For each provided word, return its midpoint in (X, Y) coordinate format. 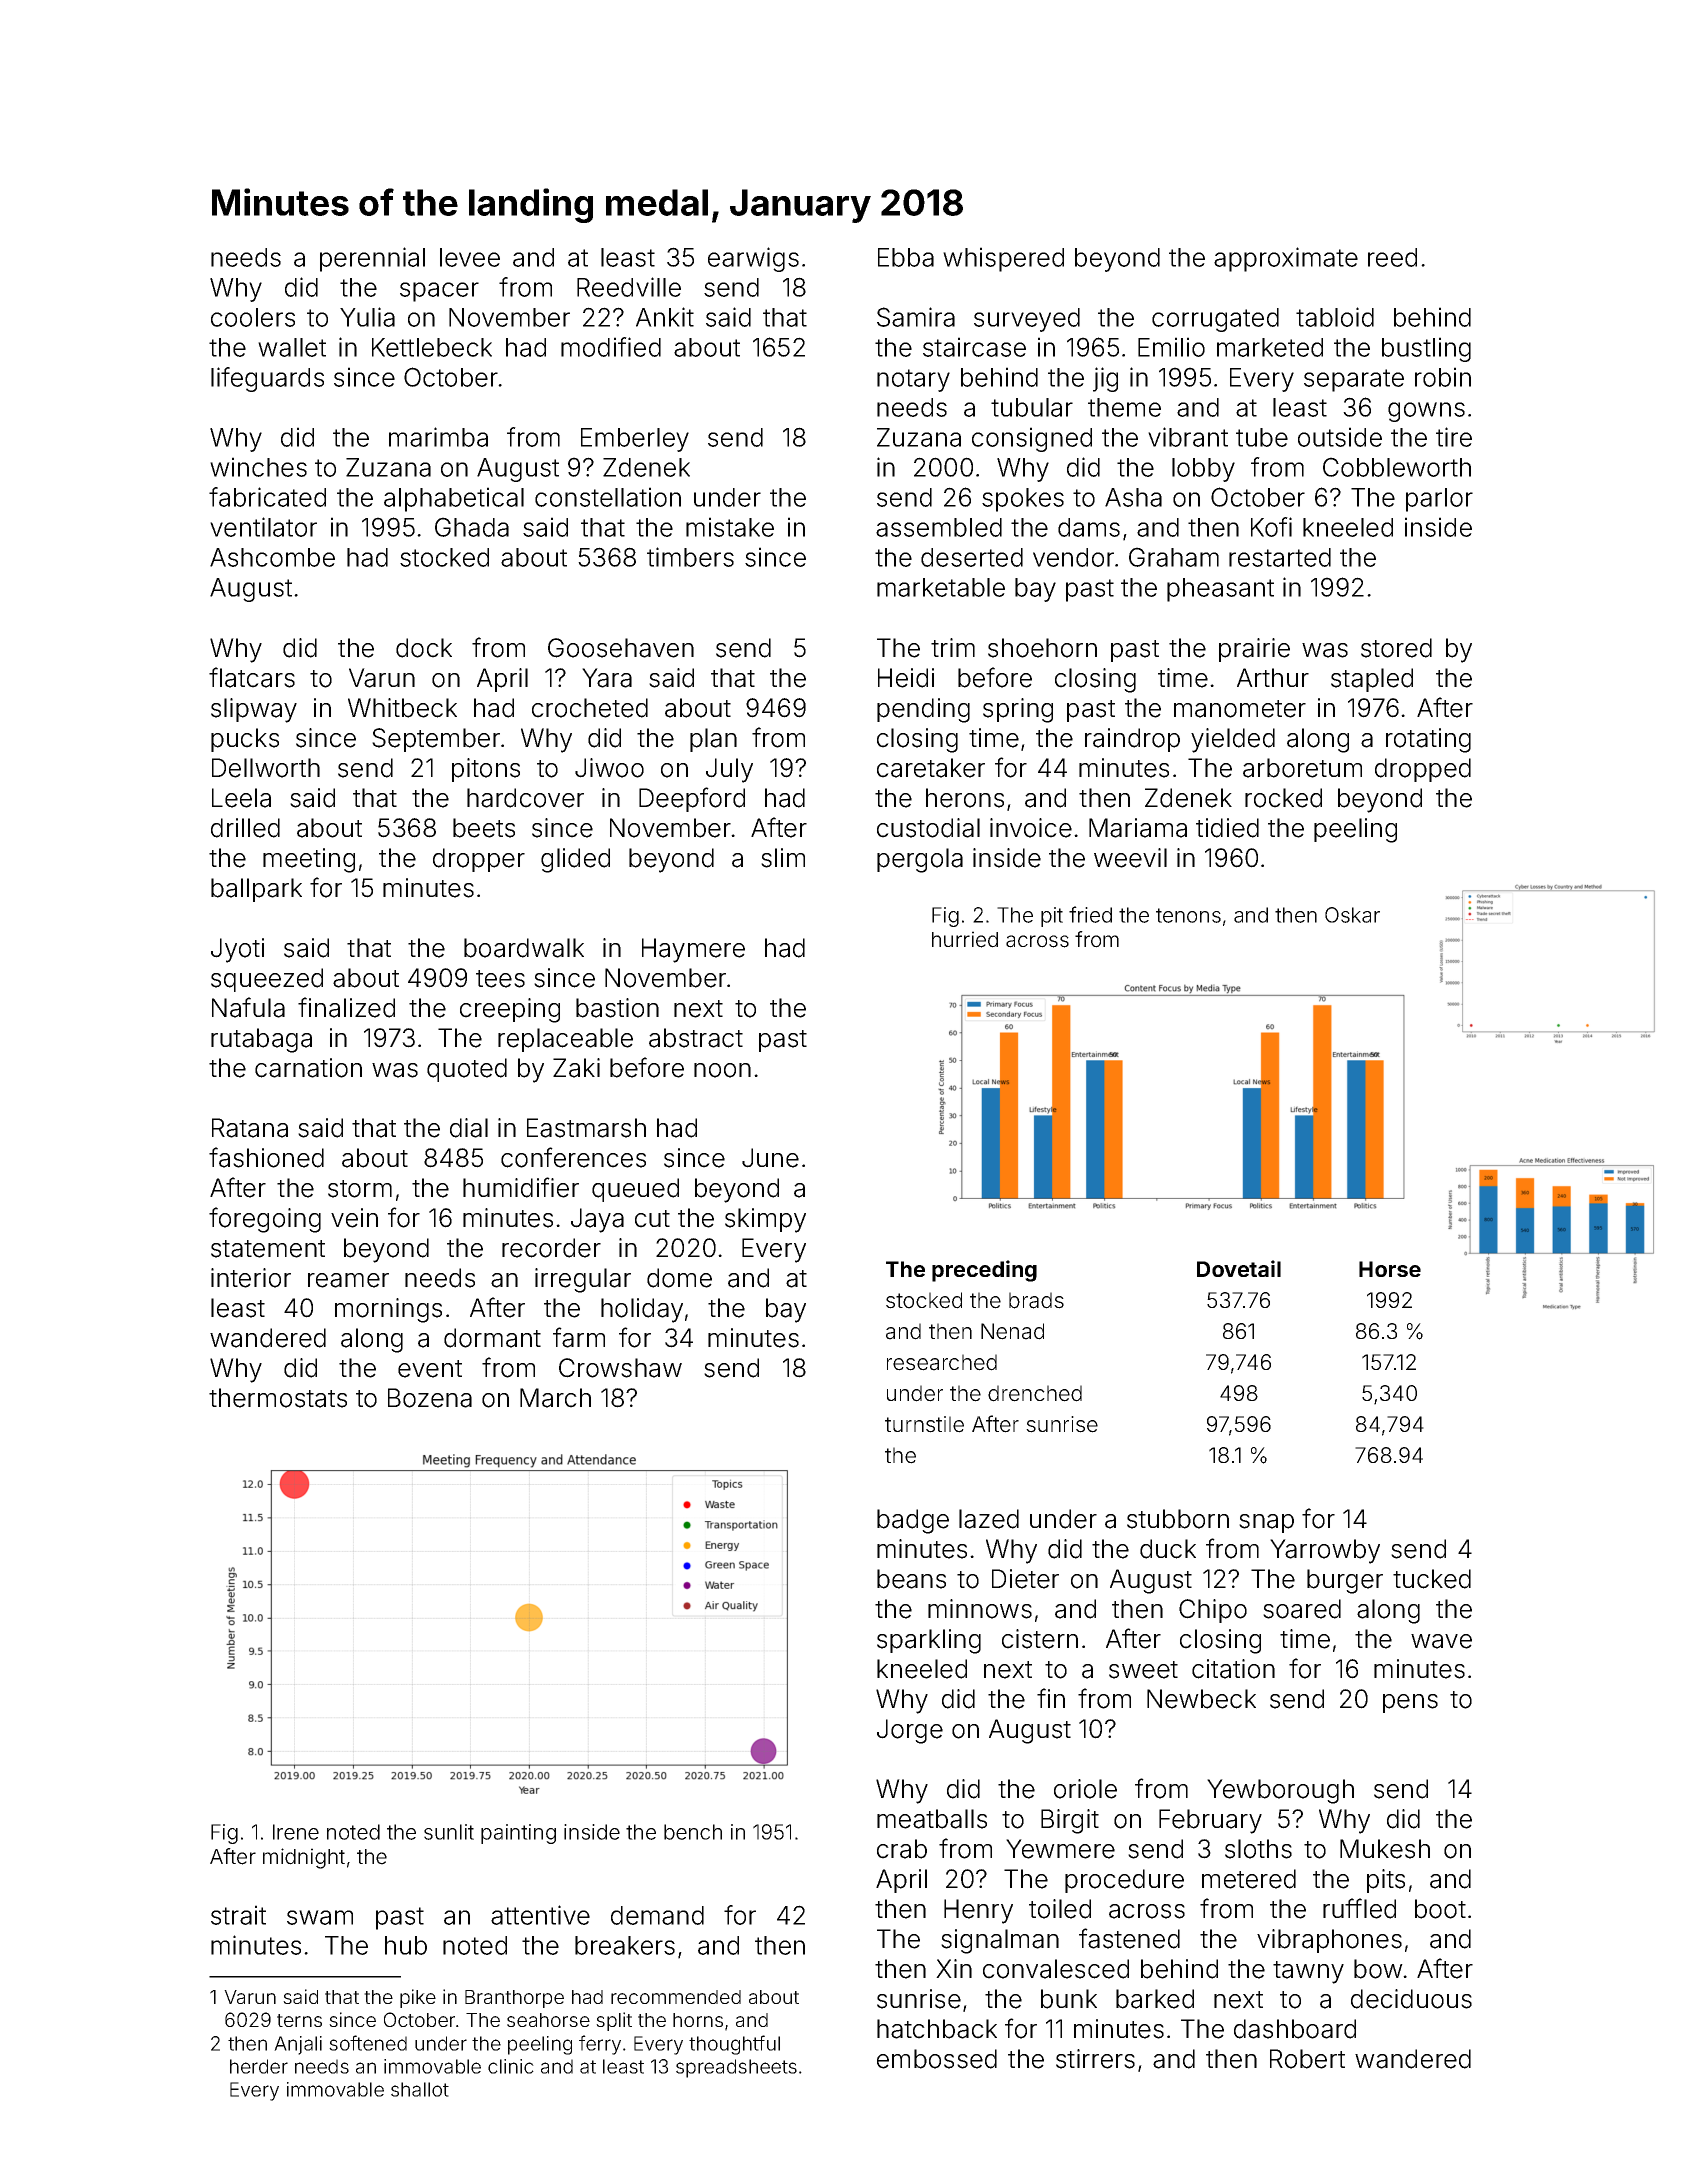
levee (470, 257)
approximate (1286, 259)
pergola (920, 860)
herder (259, 2066)
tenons (1188, 915)
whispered (1003, 259)
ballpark (256, 890)
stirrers (1095, 2059)
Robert (1307, 2059)
